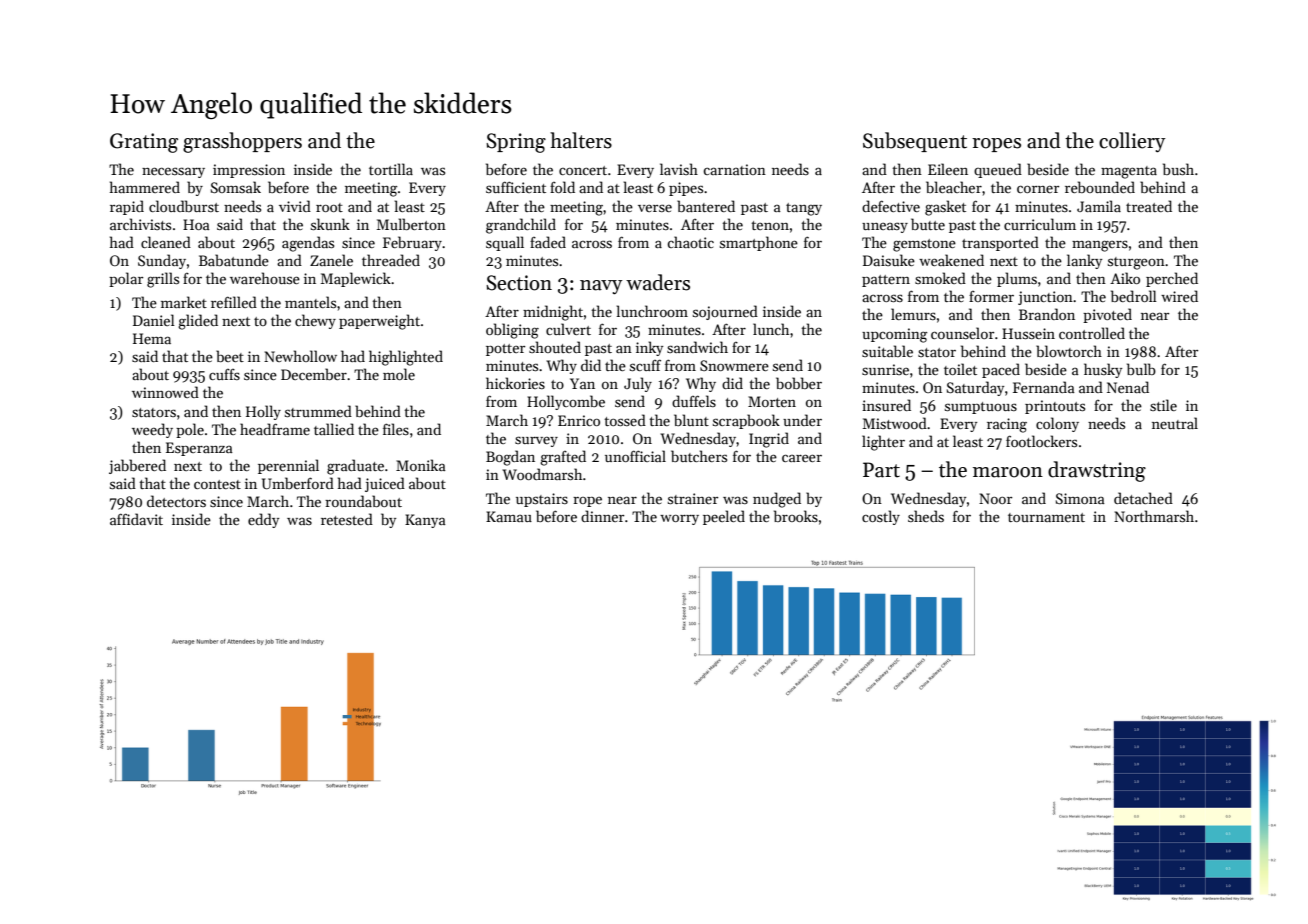  I want to click on corner, so click(1038, 189).
